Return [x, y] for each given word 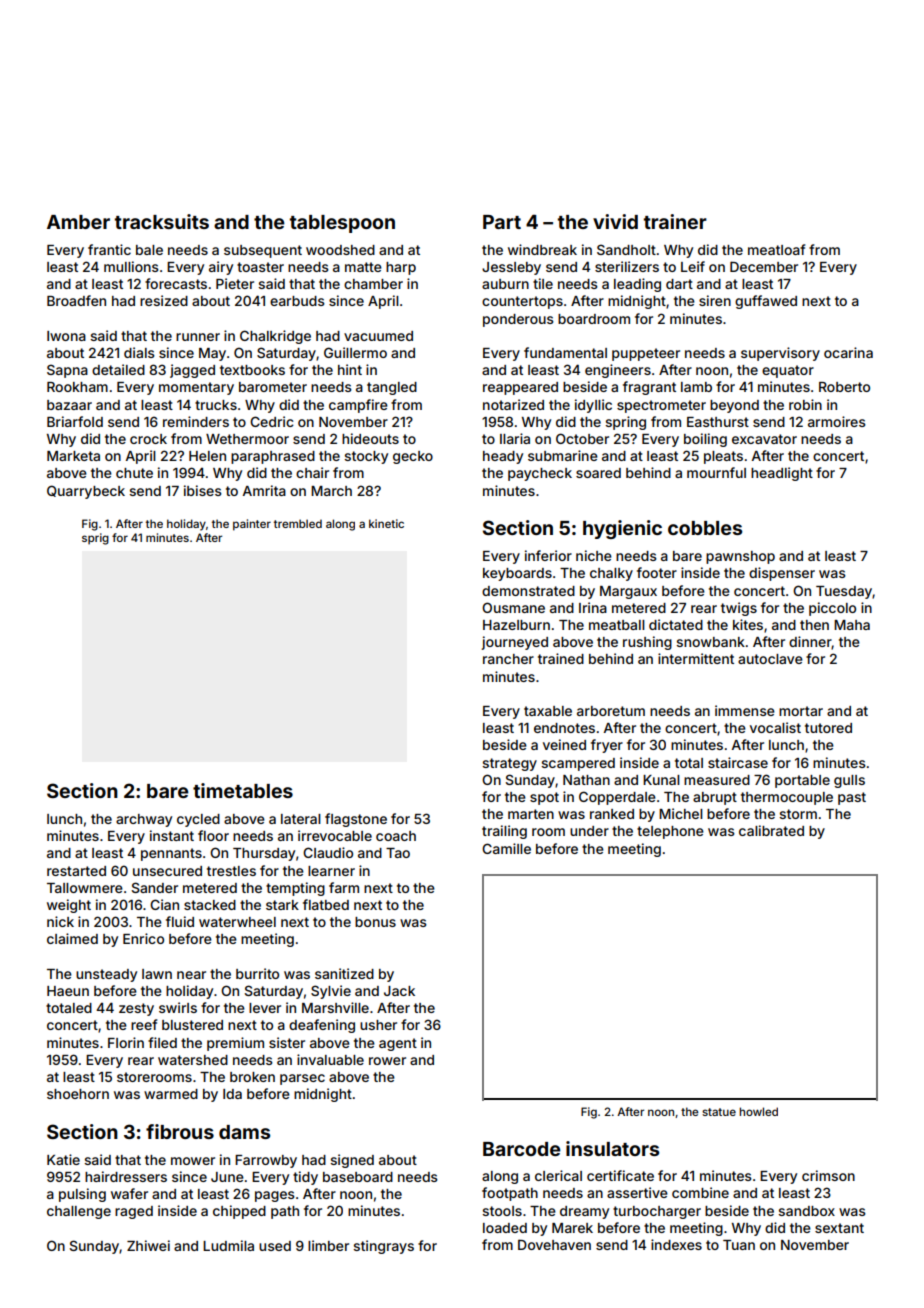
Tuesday [844, 592]
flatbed [326, 904]
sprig [95, 539]
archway [144, 820]
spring [625, 423]
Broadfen [76, 300]
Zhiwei [148, 1245]
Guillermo [355, 352]
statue [719, 1112]
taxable [548, 711]
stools [502, 1211]
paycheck [540, 474]
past [852, 798]
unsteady [106, 975]
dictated [676, 624]
